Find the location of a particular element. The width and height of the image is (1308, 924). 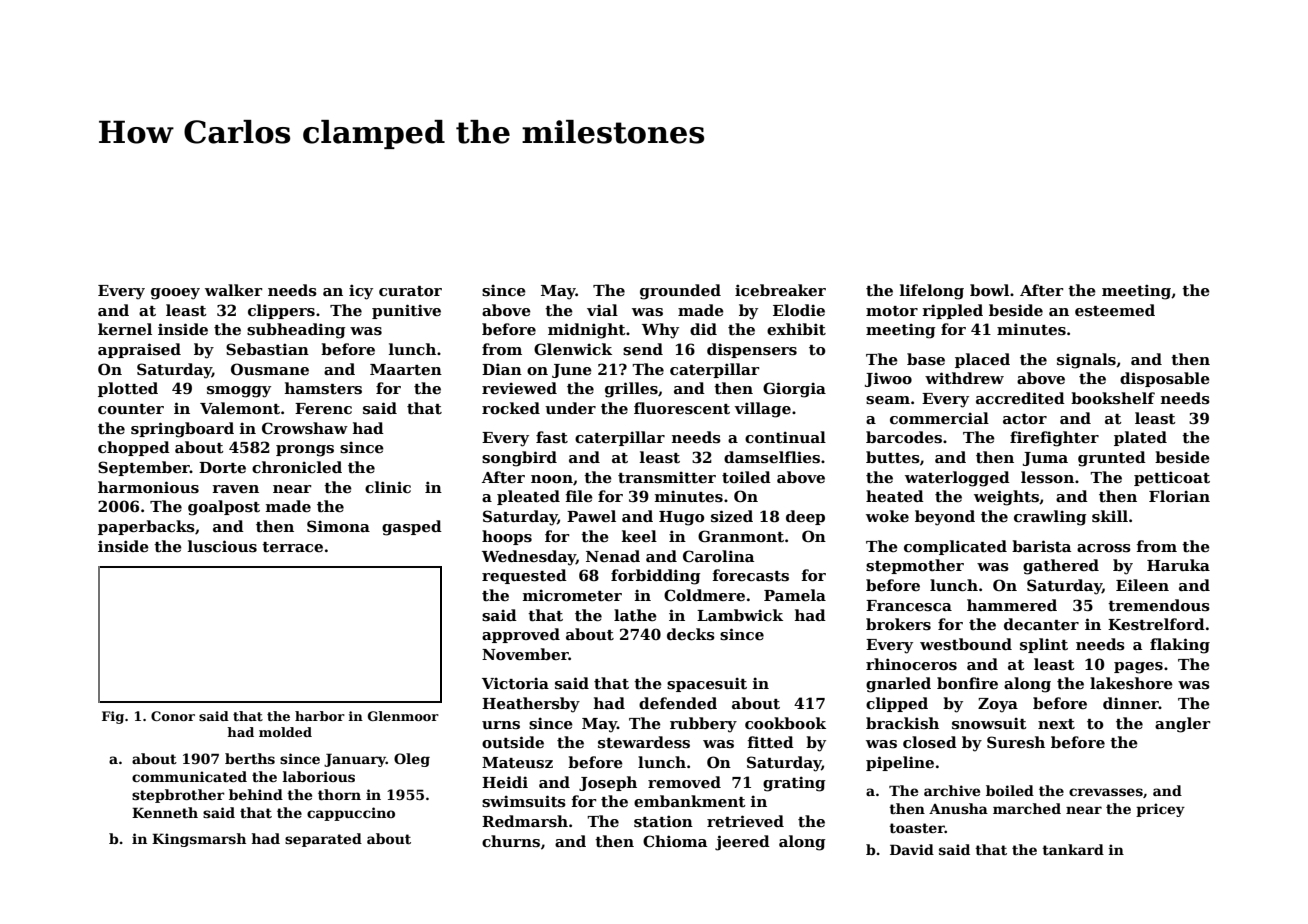

barcodes is located at coordinates (904, 437).
